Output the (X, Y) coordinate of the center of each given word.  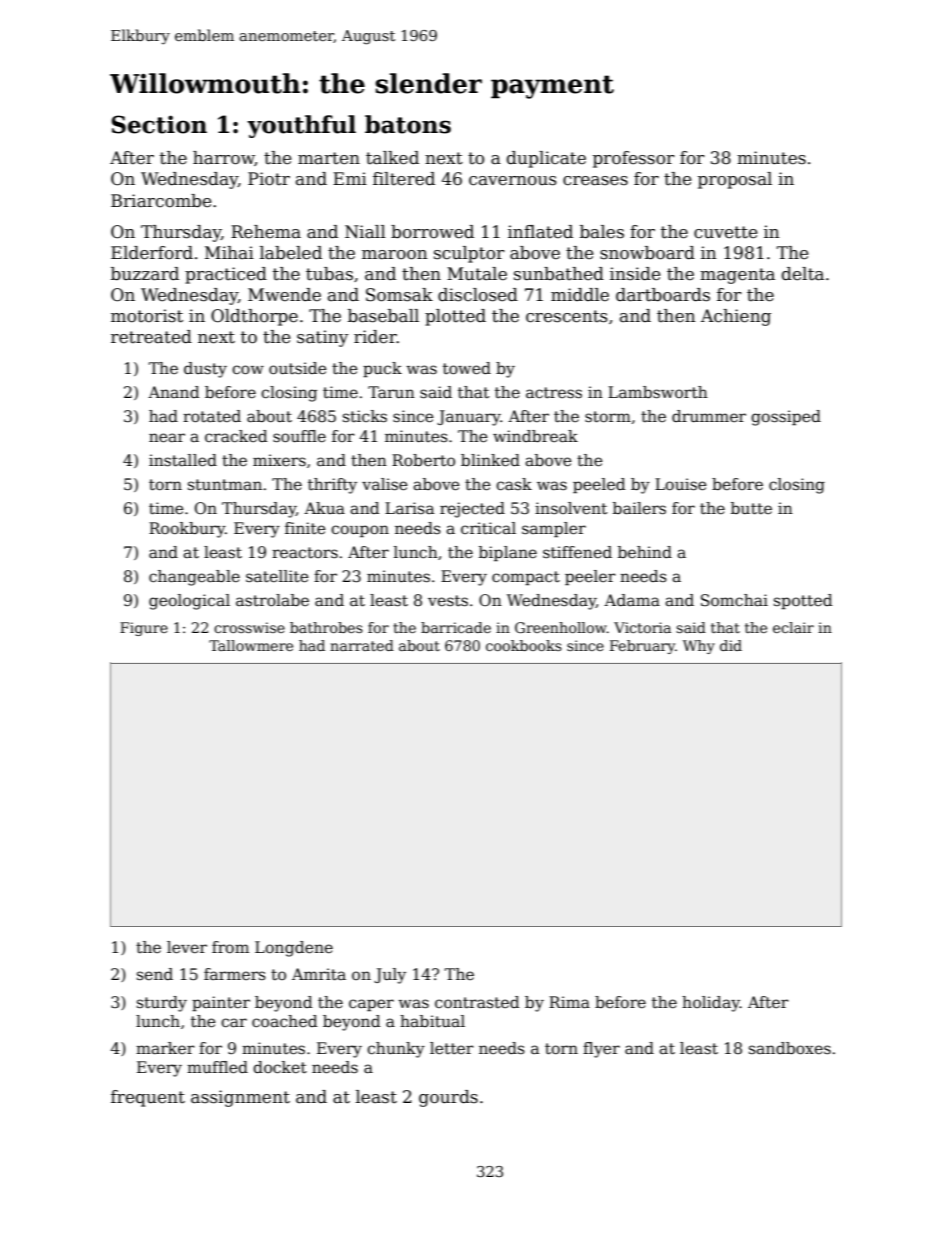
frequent (148, 1098)
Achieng (736, 317)
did (731, 645)
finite (305, 528)
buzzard (145, 274)
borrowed (432, 232)
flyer (601, 1050)
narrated (362, 645)
